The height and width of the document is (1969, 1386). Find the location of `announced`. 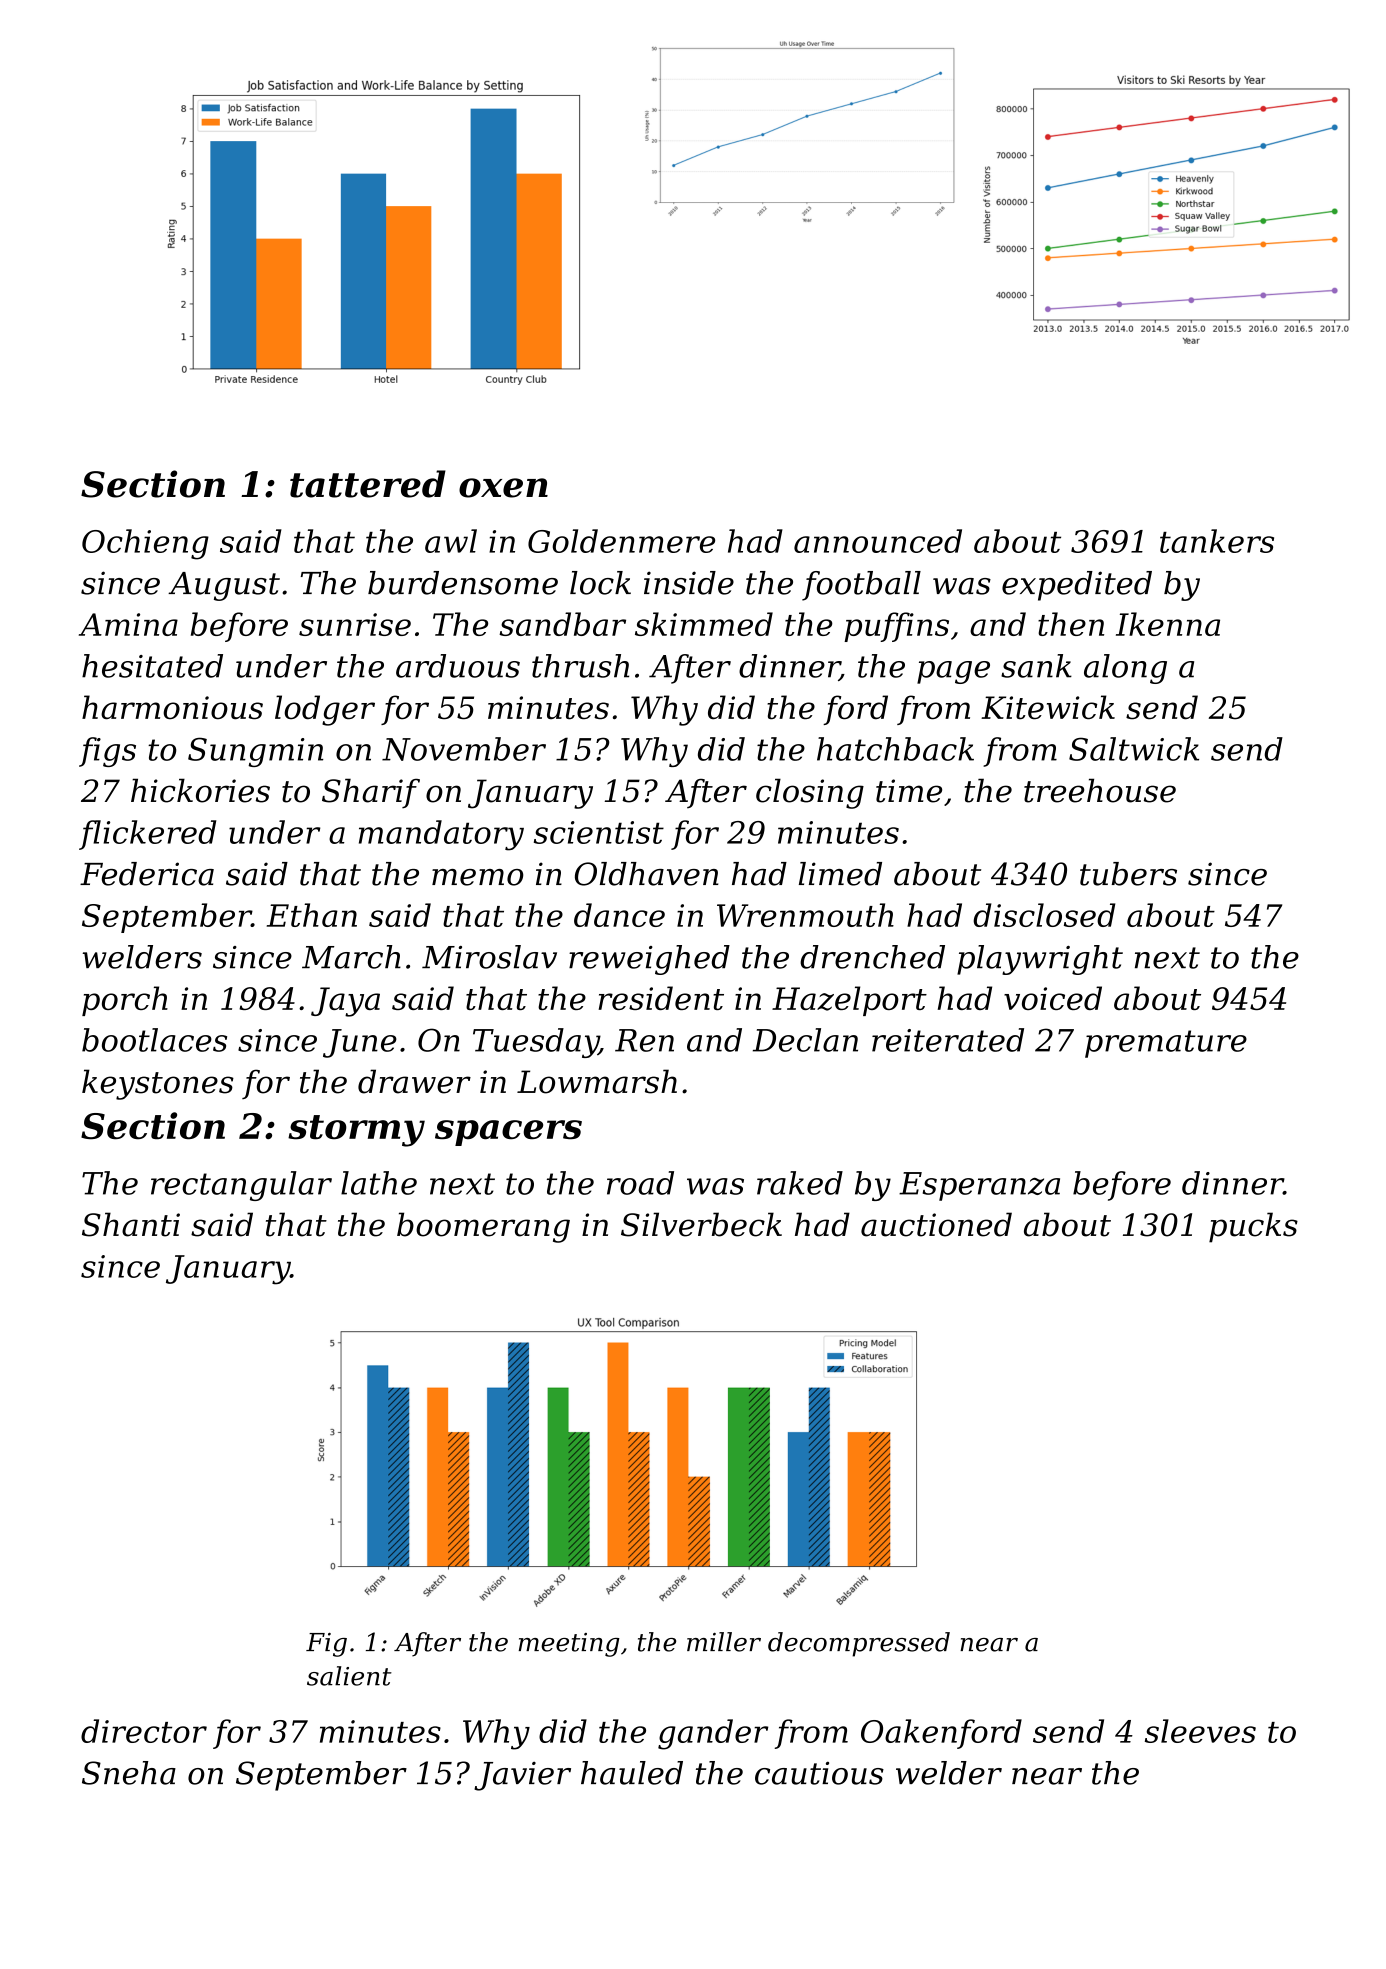

announced is located at coordinates (878, 541).
